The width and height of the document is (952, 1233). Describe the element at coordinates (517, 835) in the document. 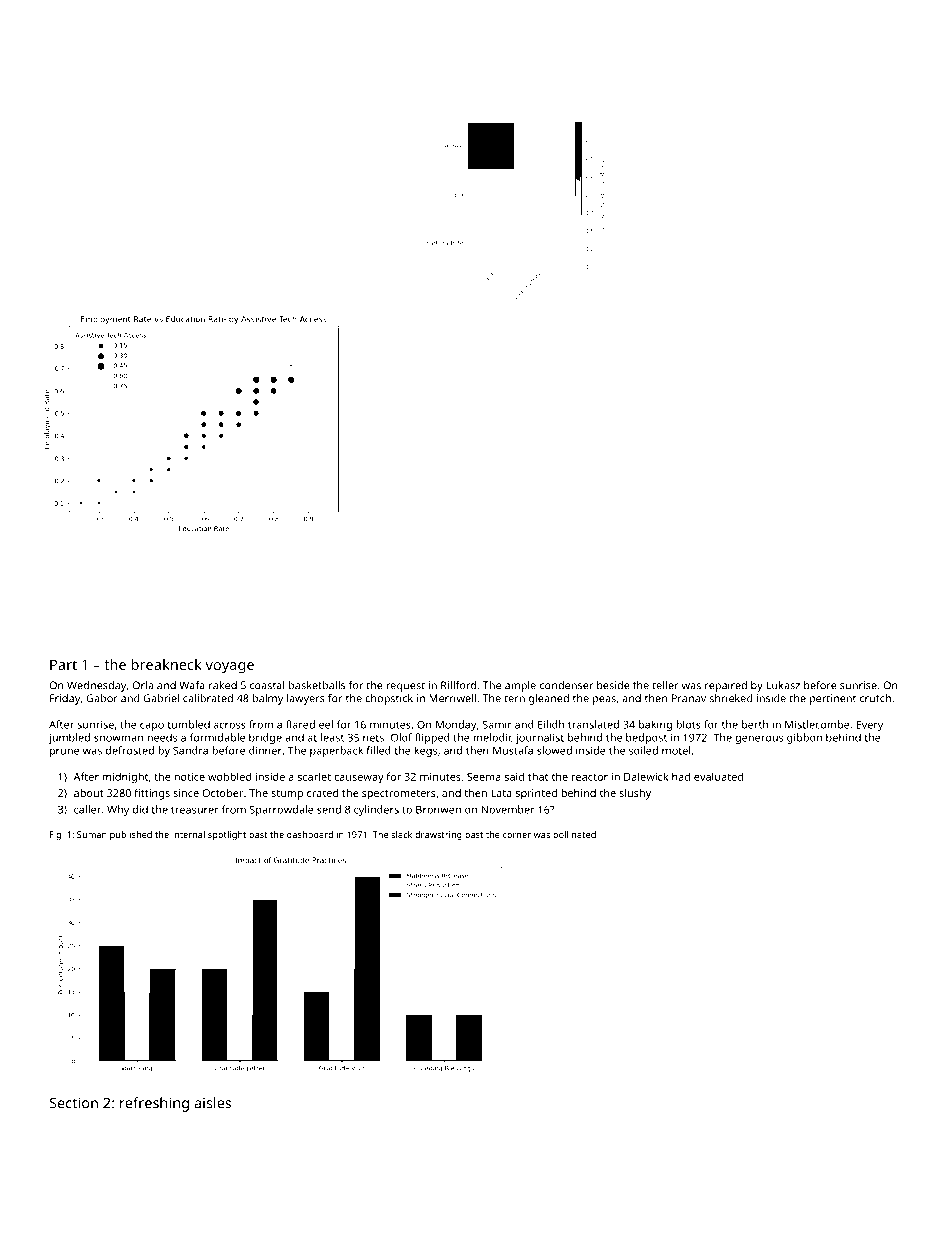

I see `corner` at that location.
